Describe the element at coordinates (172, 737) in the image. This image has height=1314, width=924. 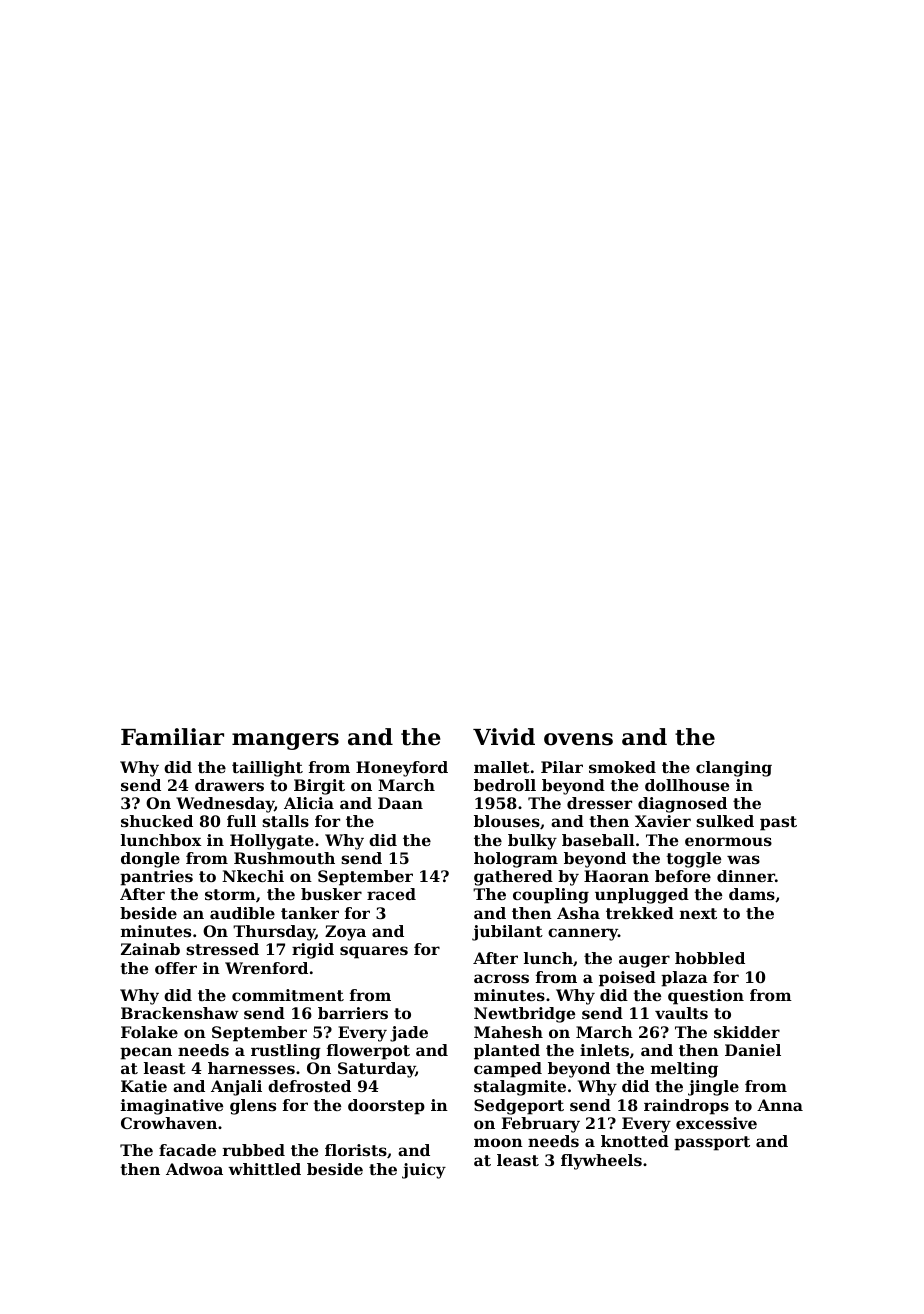
I see `Familiar` at that location.
